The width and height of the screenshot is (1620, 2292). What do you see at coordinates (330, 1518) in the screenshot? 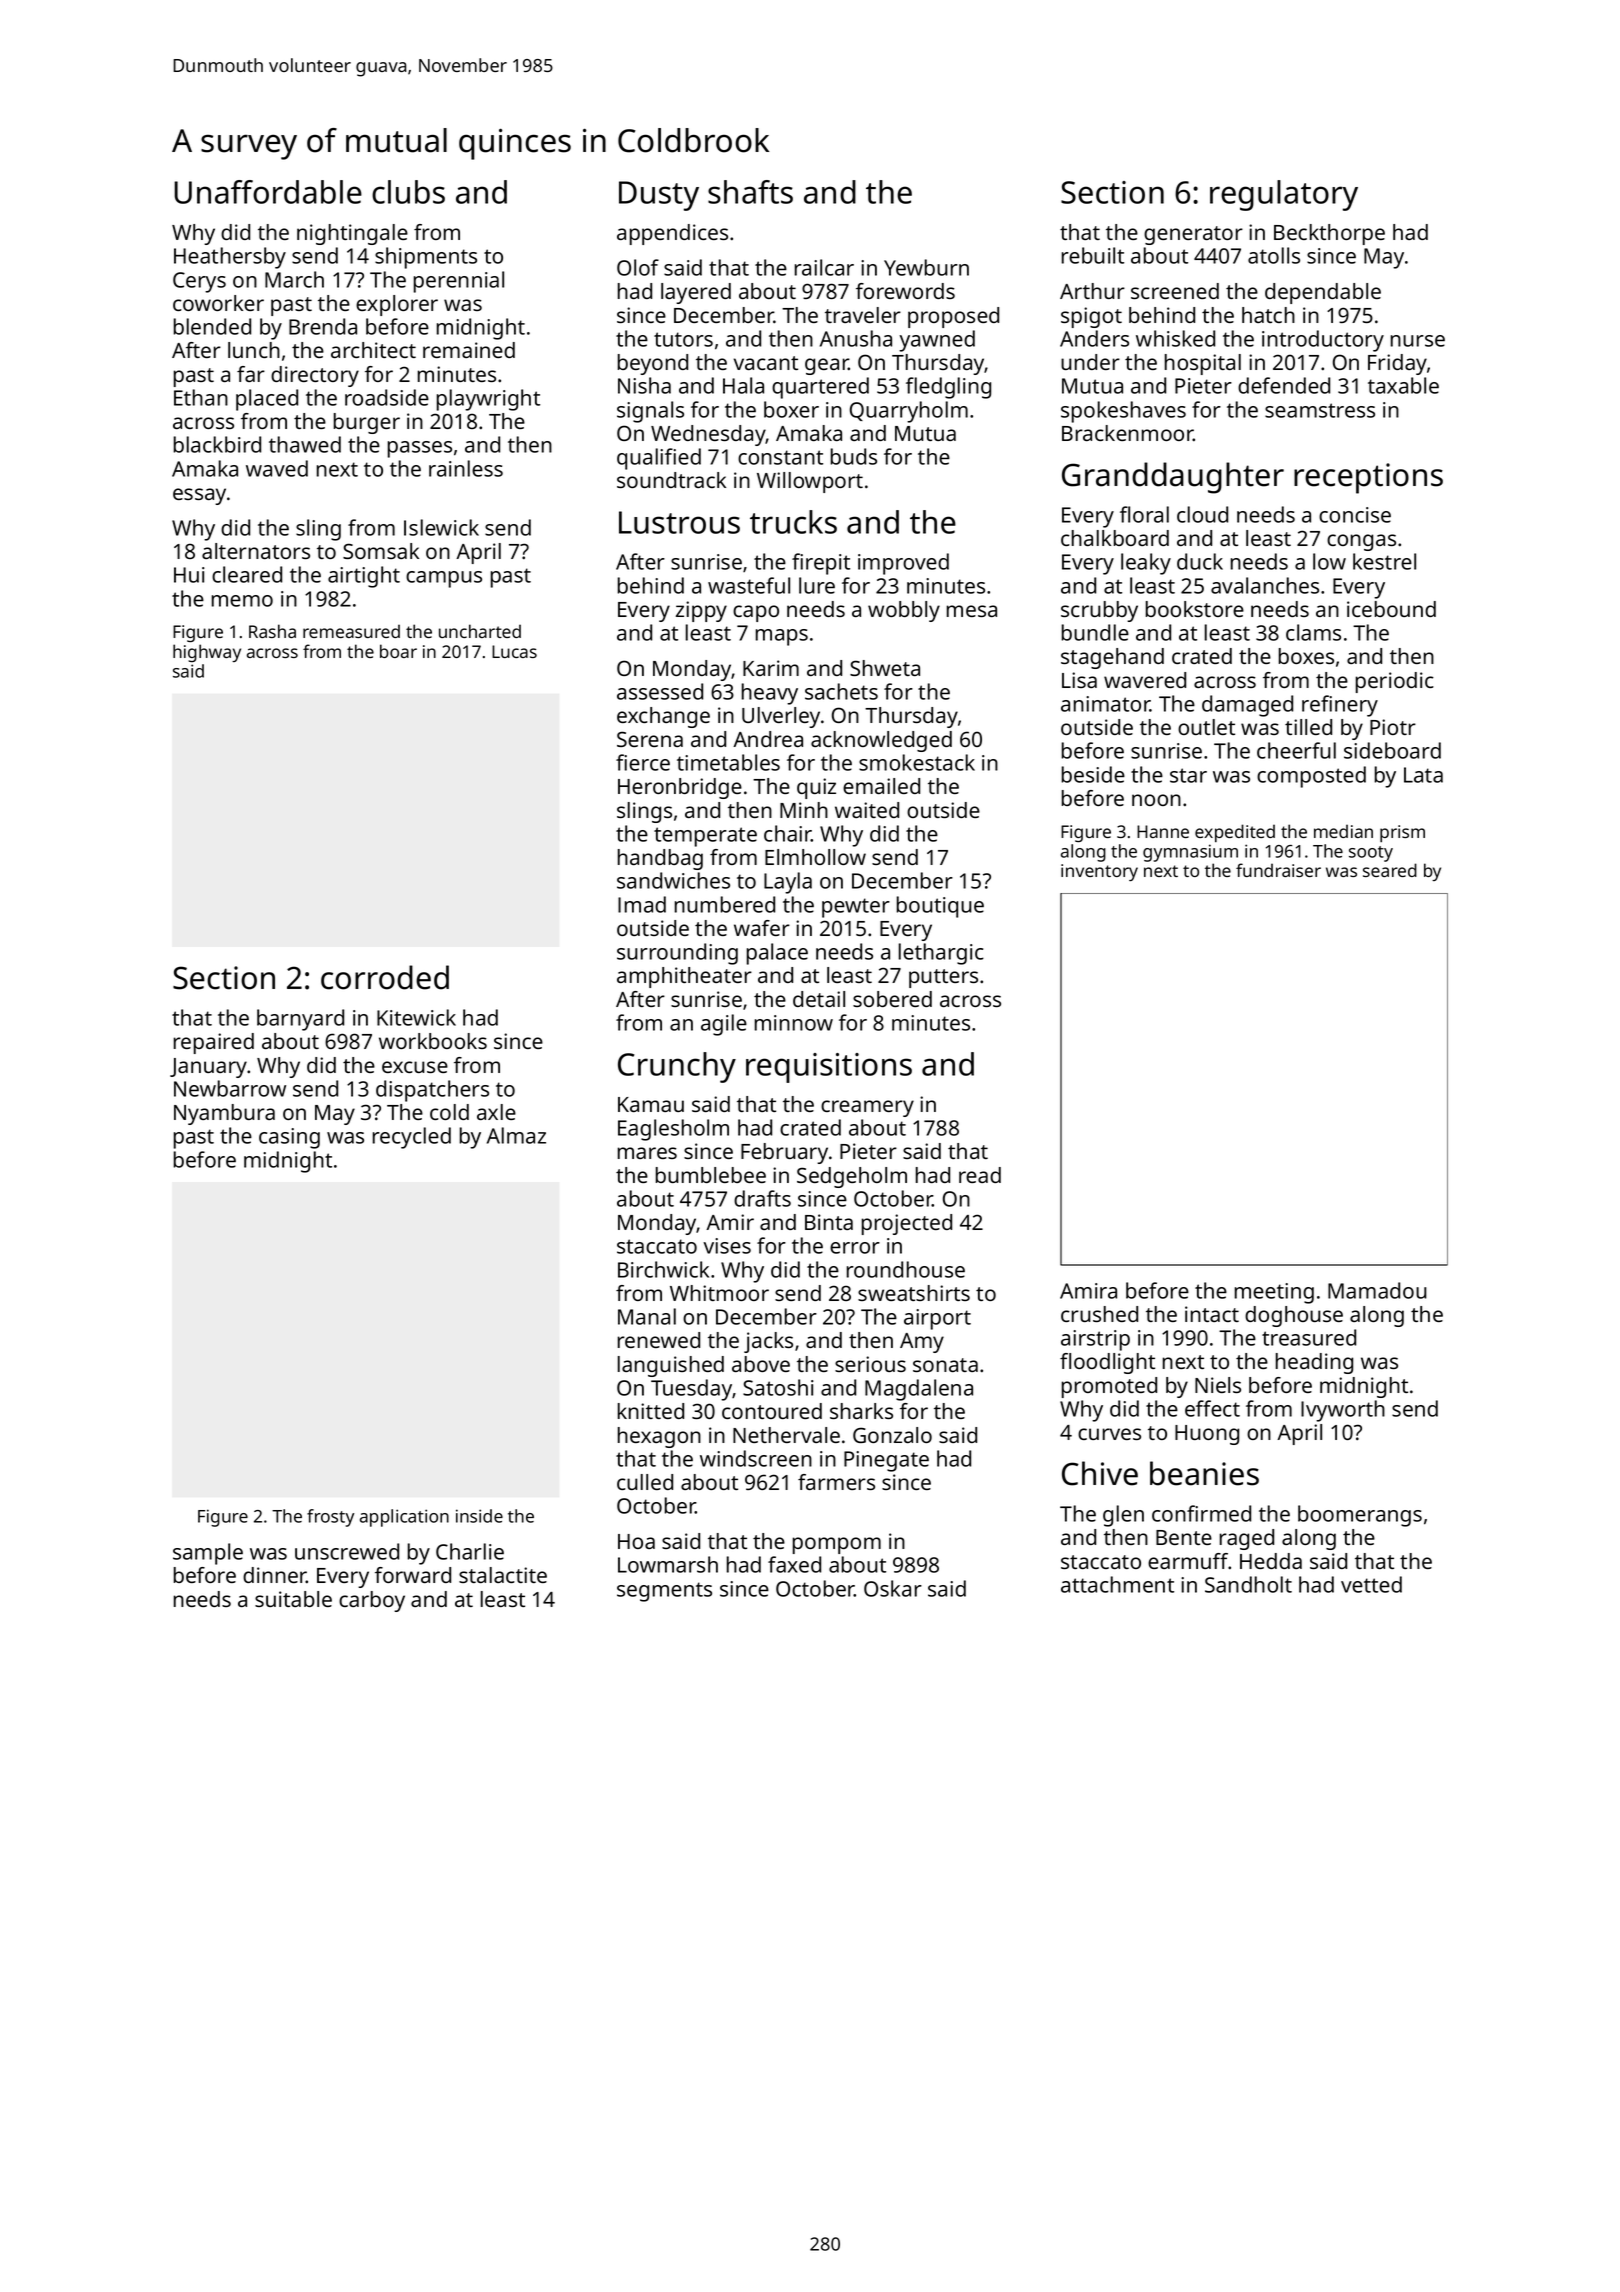
I see `frosty` at bounding box center [330, 1518].
